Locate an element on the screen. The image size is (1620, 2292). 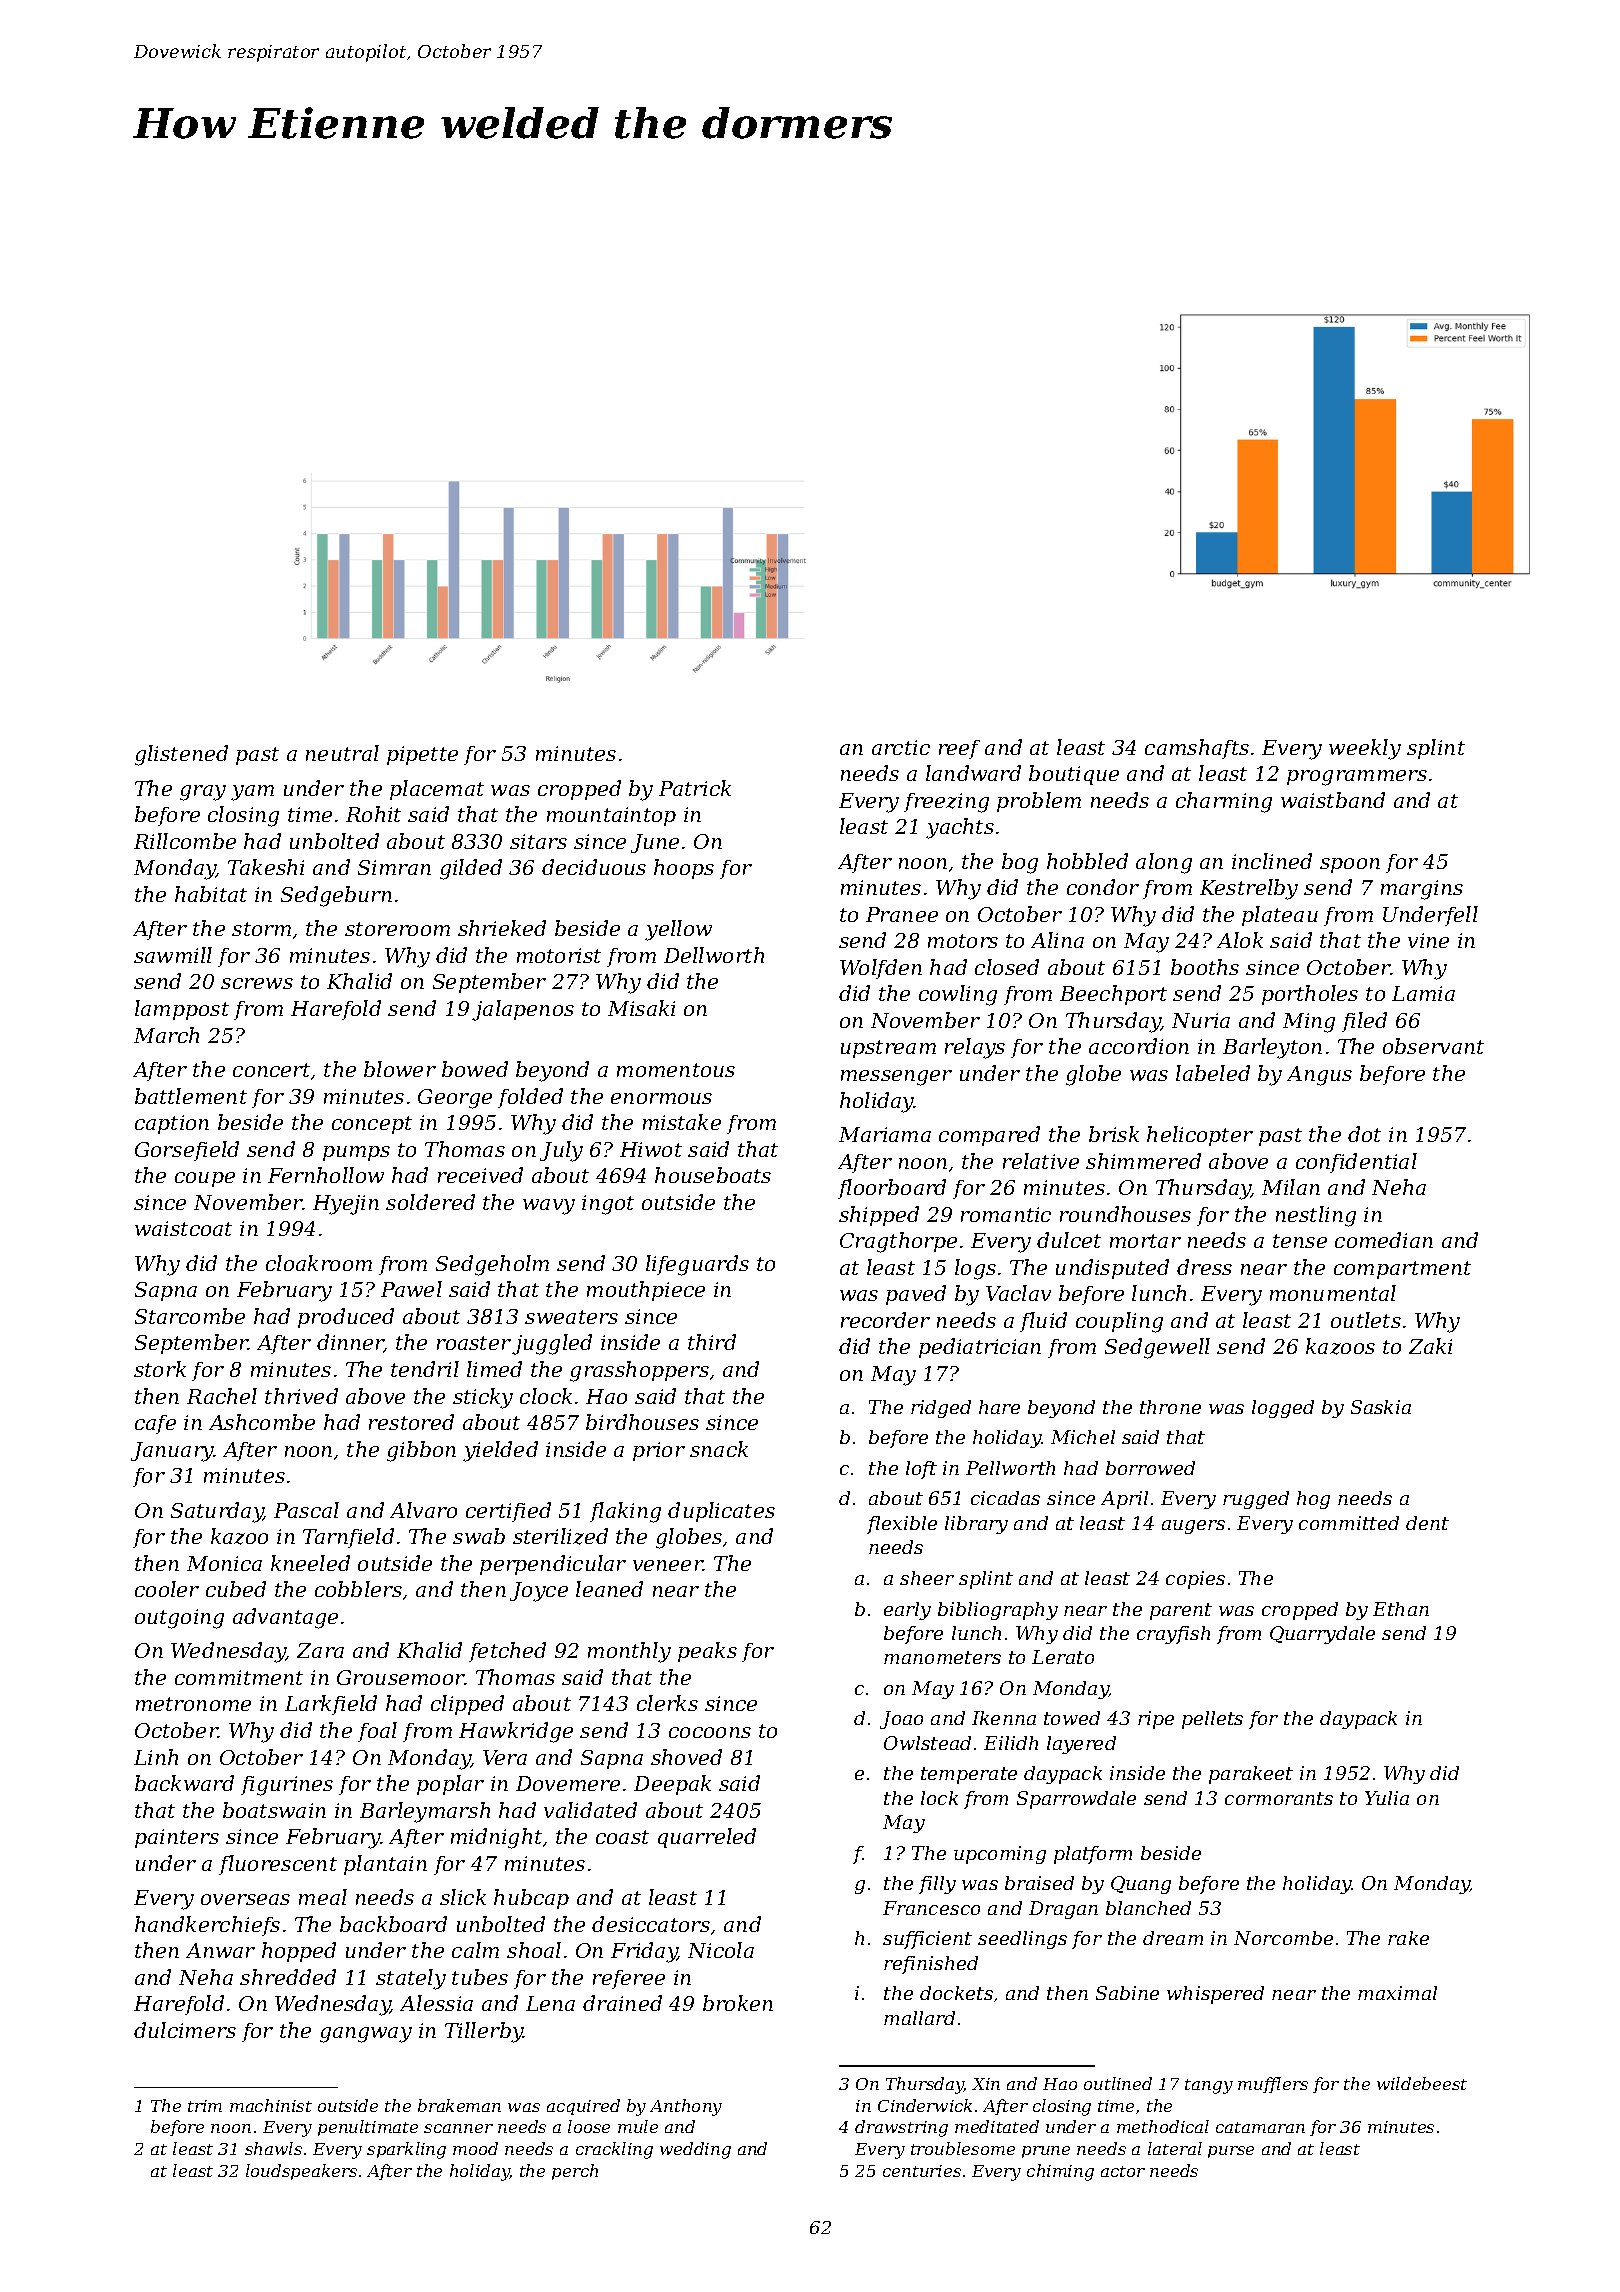
midnight is located at coordinates (496, 1838).
